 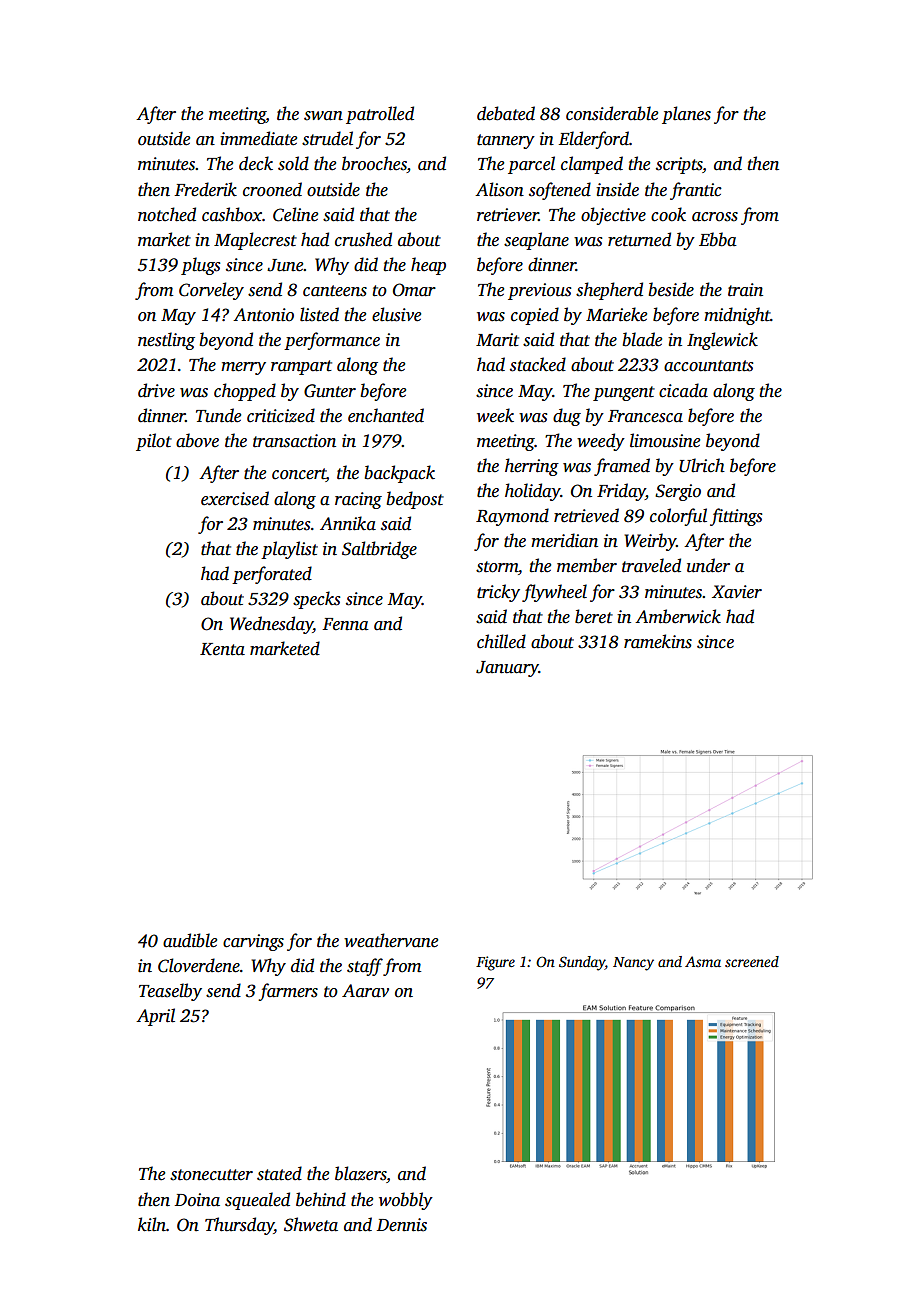 I want to click on Kenta, so click(x=222, y=649).
